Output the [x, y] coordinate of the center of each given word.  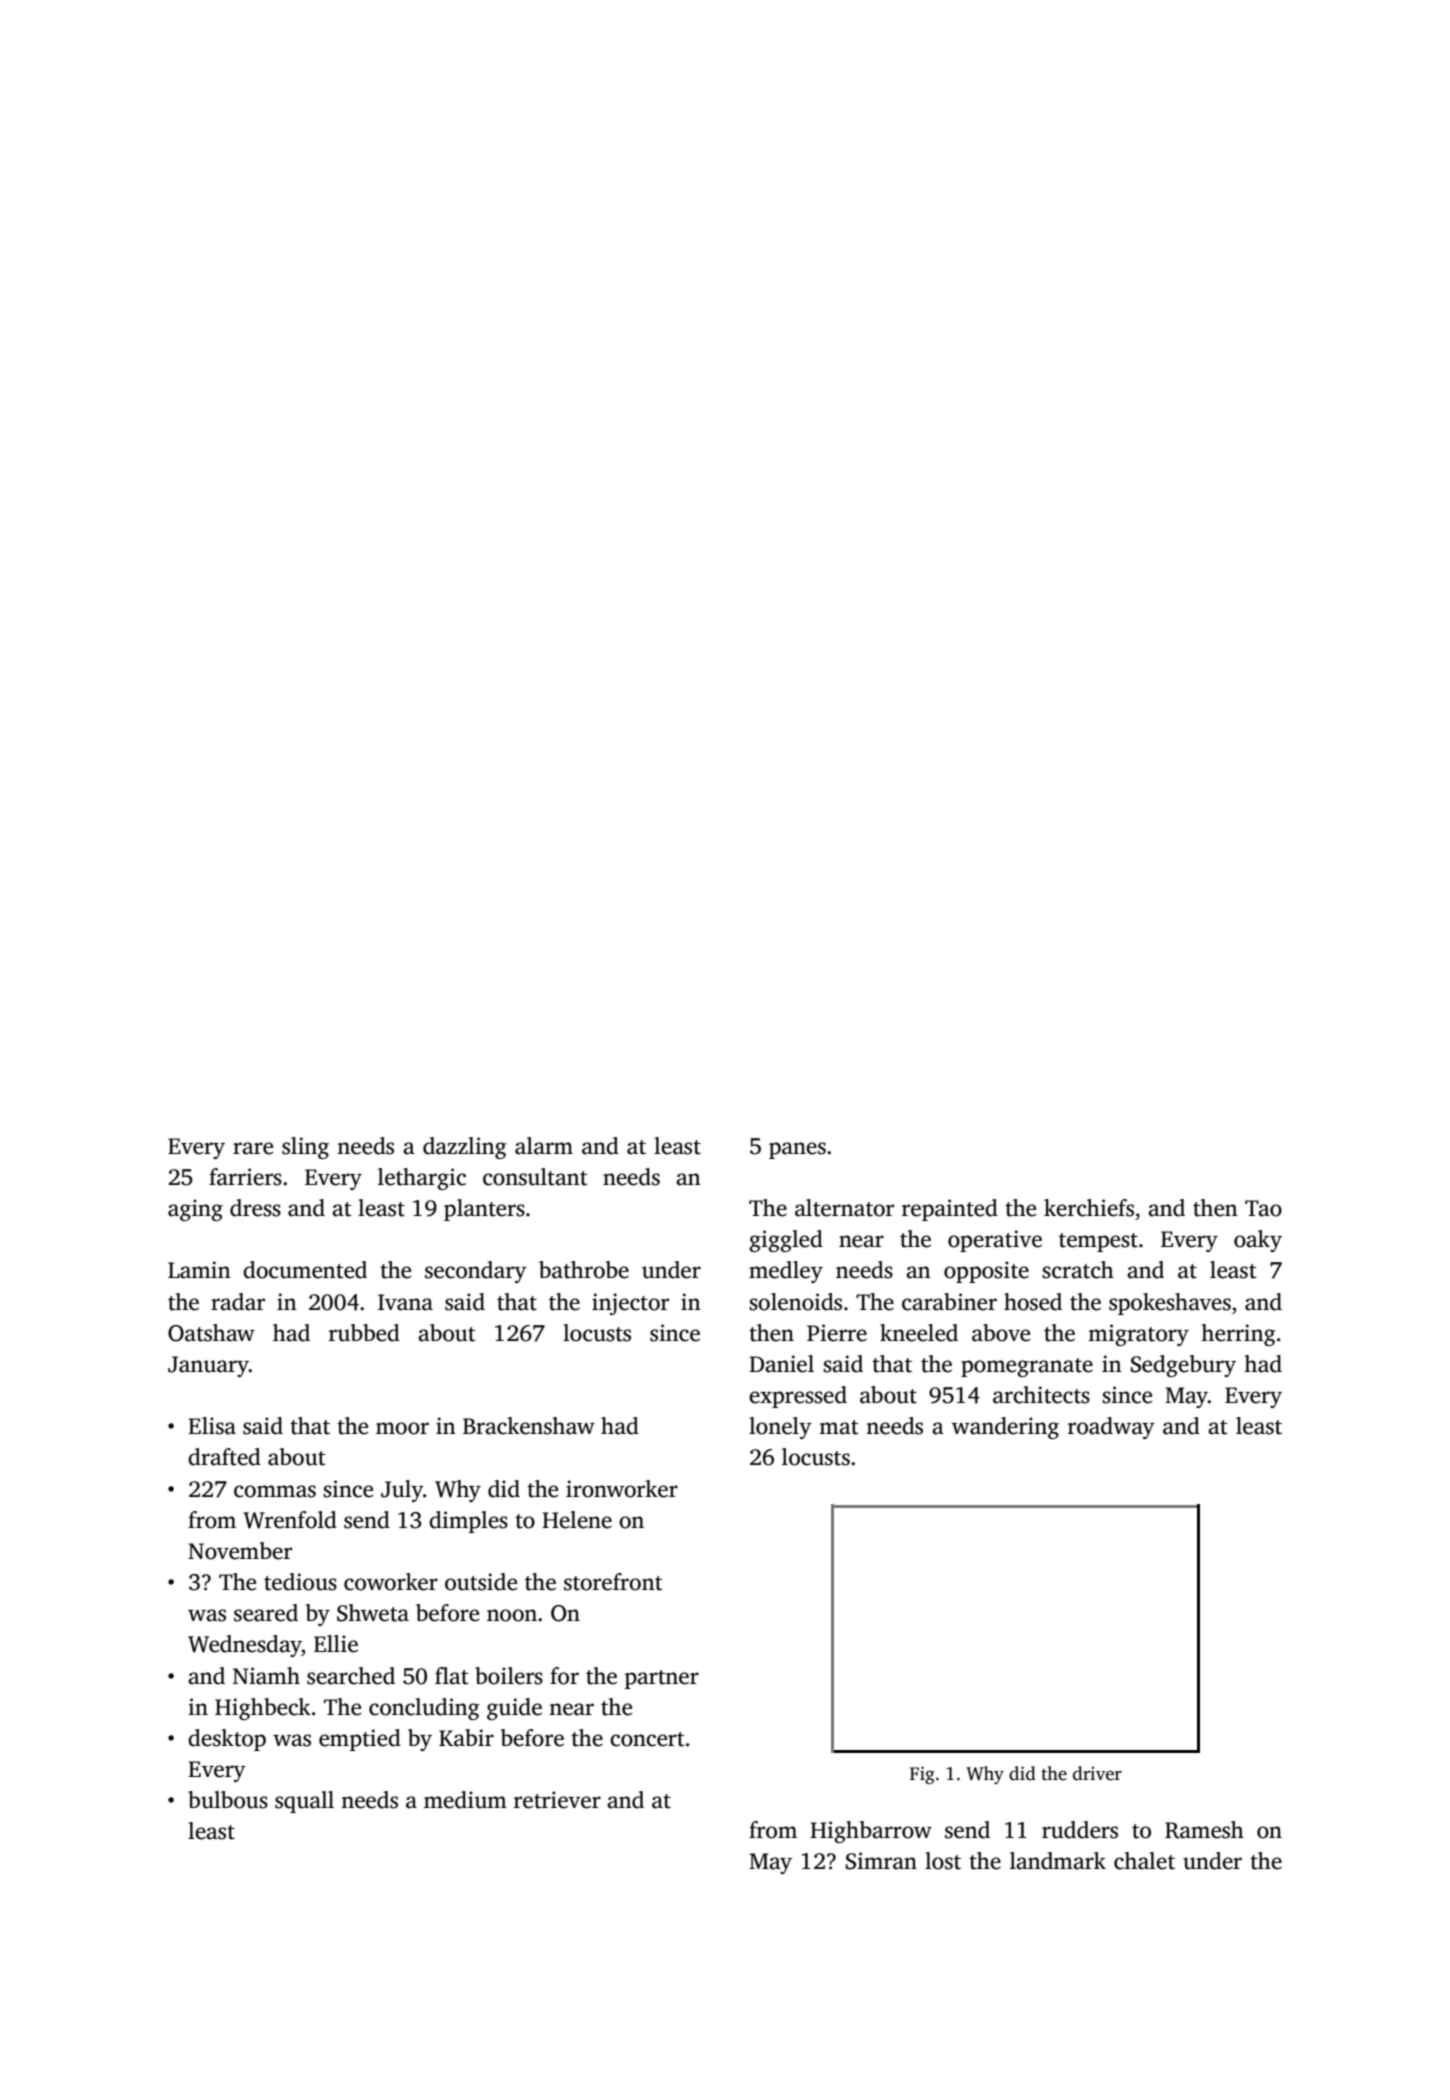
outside [481, 1582]
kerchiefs [1089, 1208]
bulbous [228, 1800]
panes [797, 1150]
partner [662, 1679]
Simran [881, 1861]
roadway [1111, 1428]
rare [253, 1148]
